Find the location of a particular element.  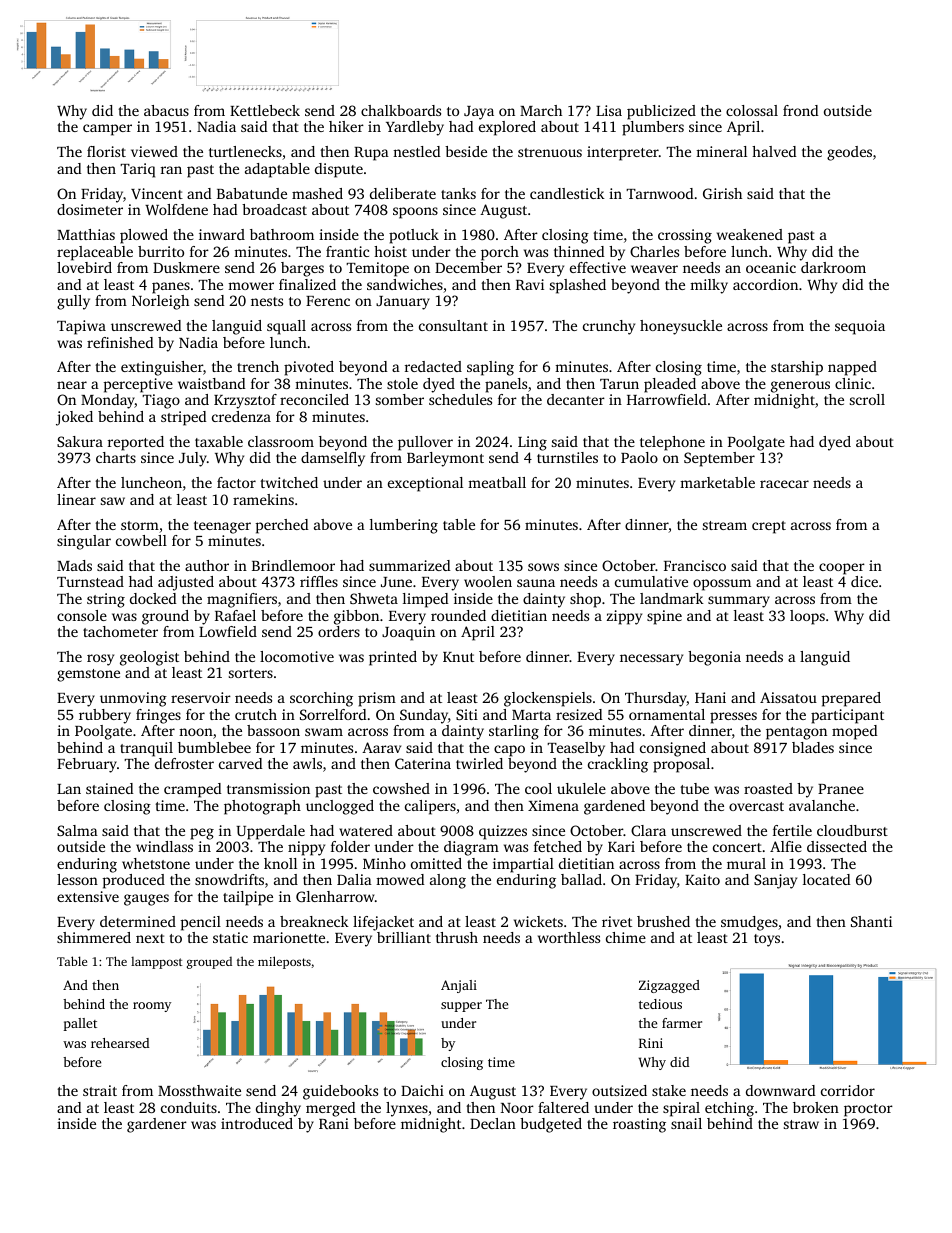

stream is located at coordinates (725, 525).
